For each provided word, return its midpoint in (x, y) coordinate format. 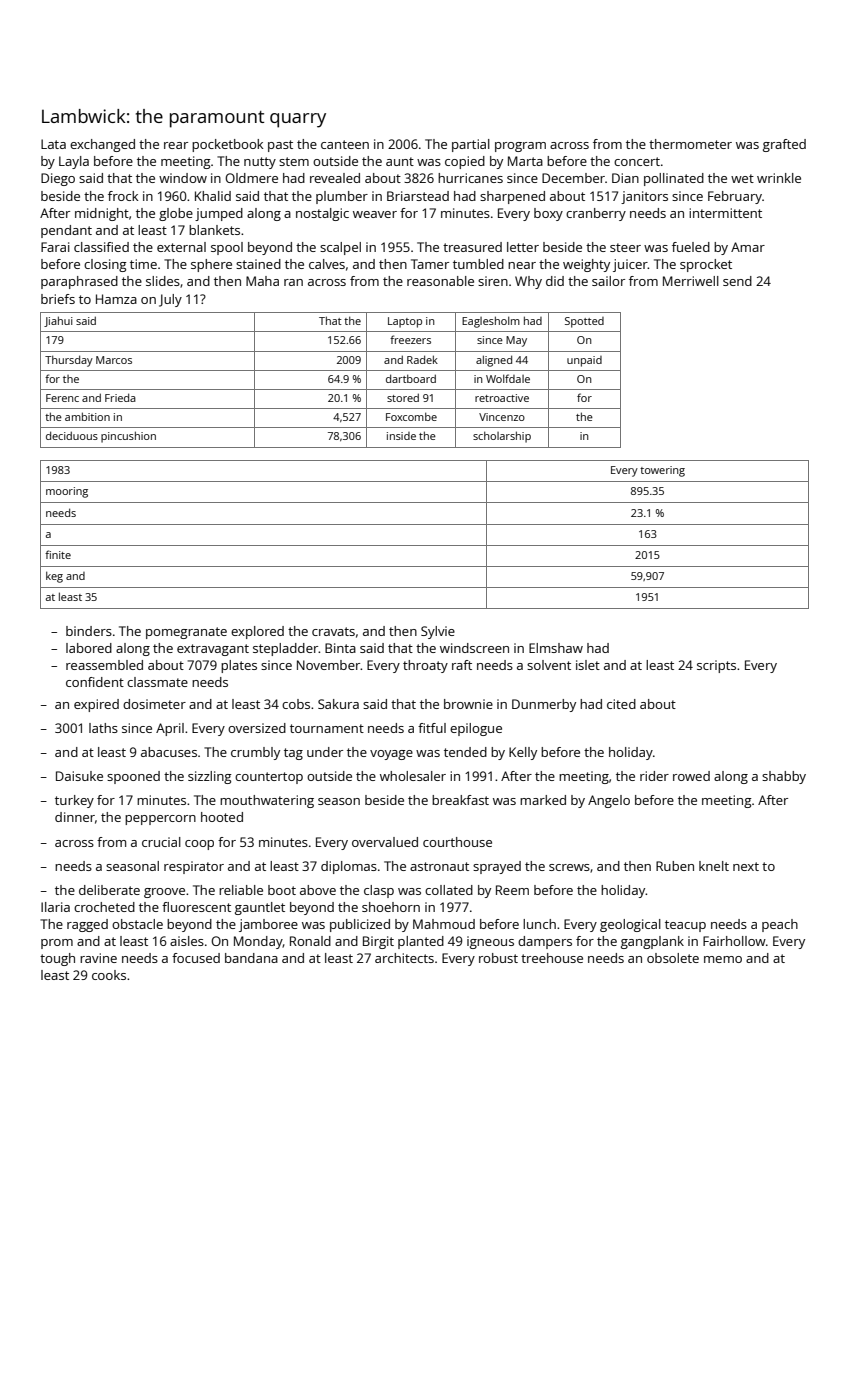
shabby (784, 777)
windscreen (474, 648)
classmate (157, 682)
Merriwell (691, 281)
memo (723, 959)
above (318, 890)
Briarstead (418, 196)
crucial (161, 842)
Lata (53, 144)
